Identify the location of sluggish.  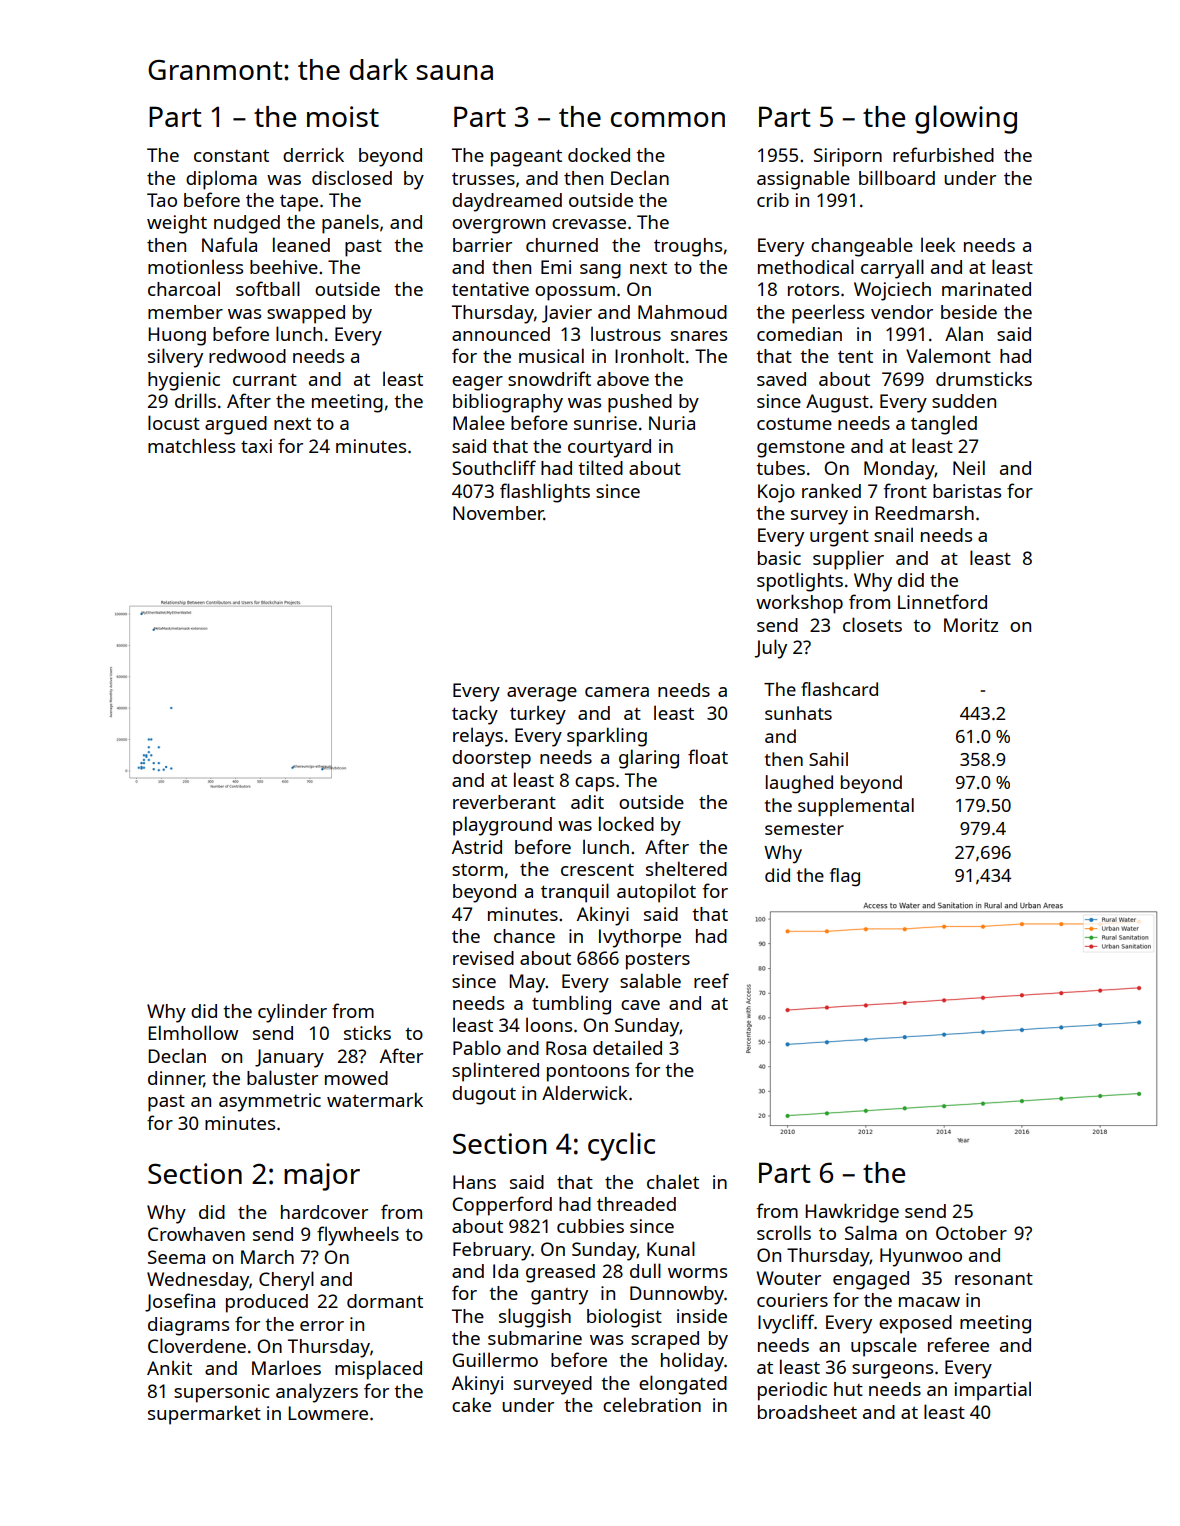
(535, 1318).
